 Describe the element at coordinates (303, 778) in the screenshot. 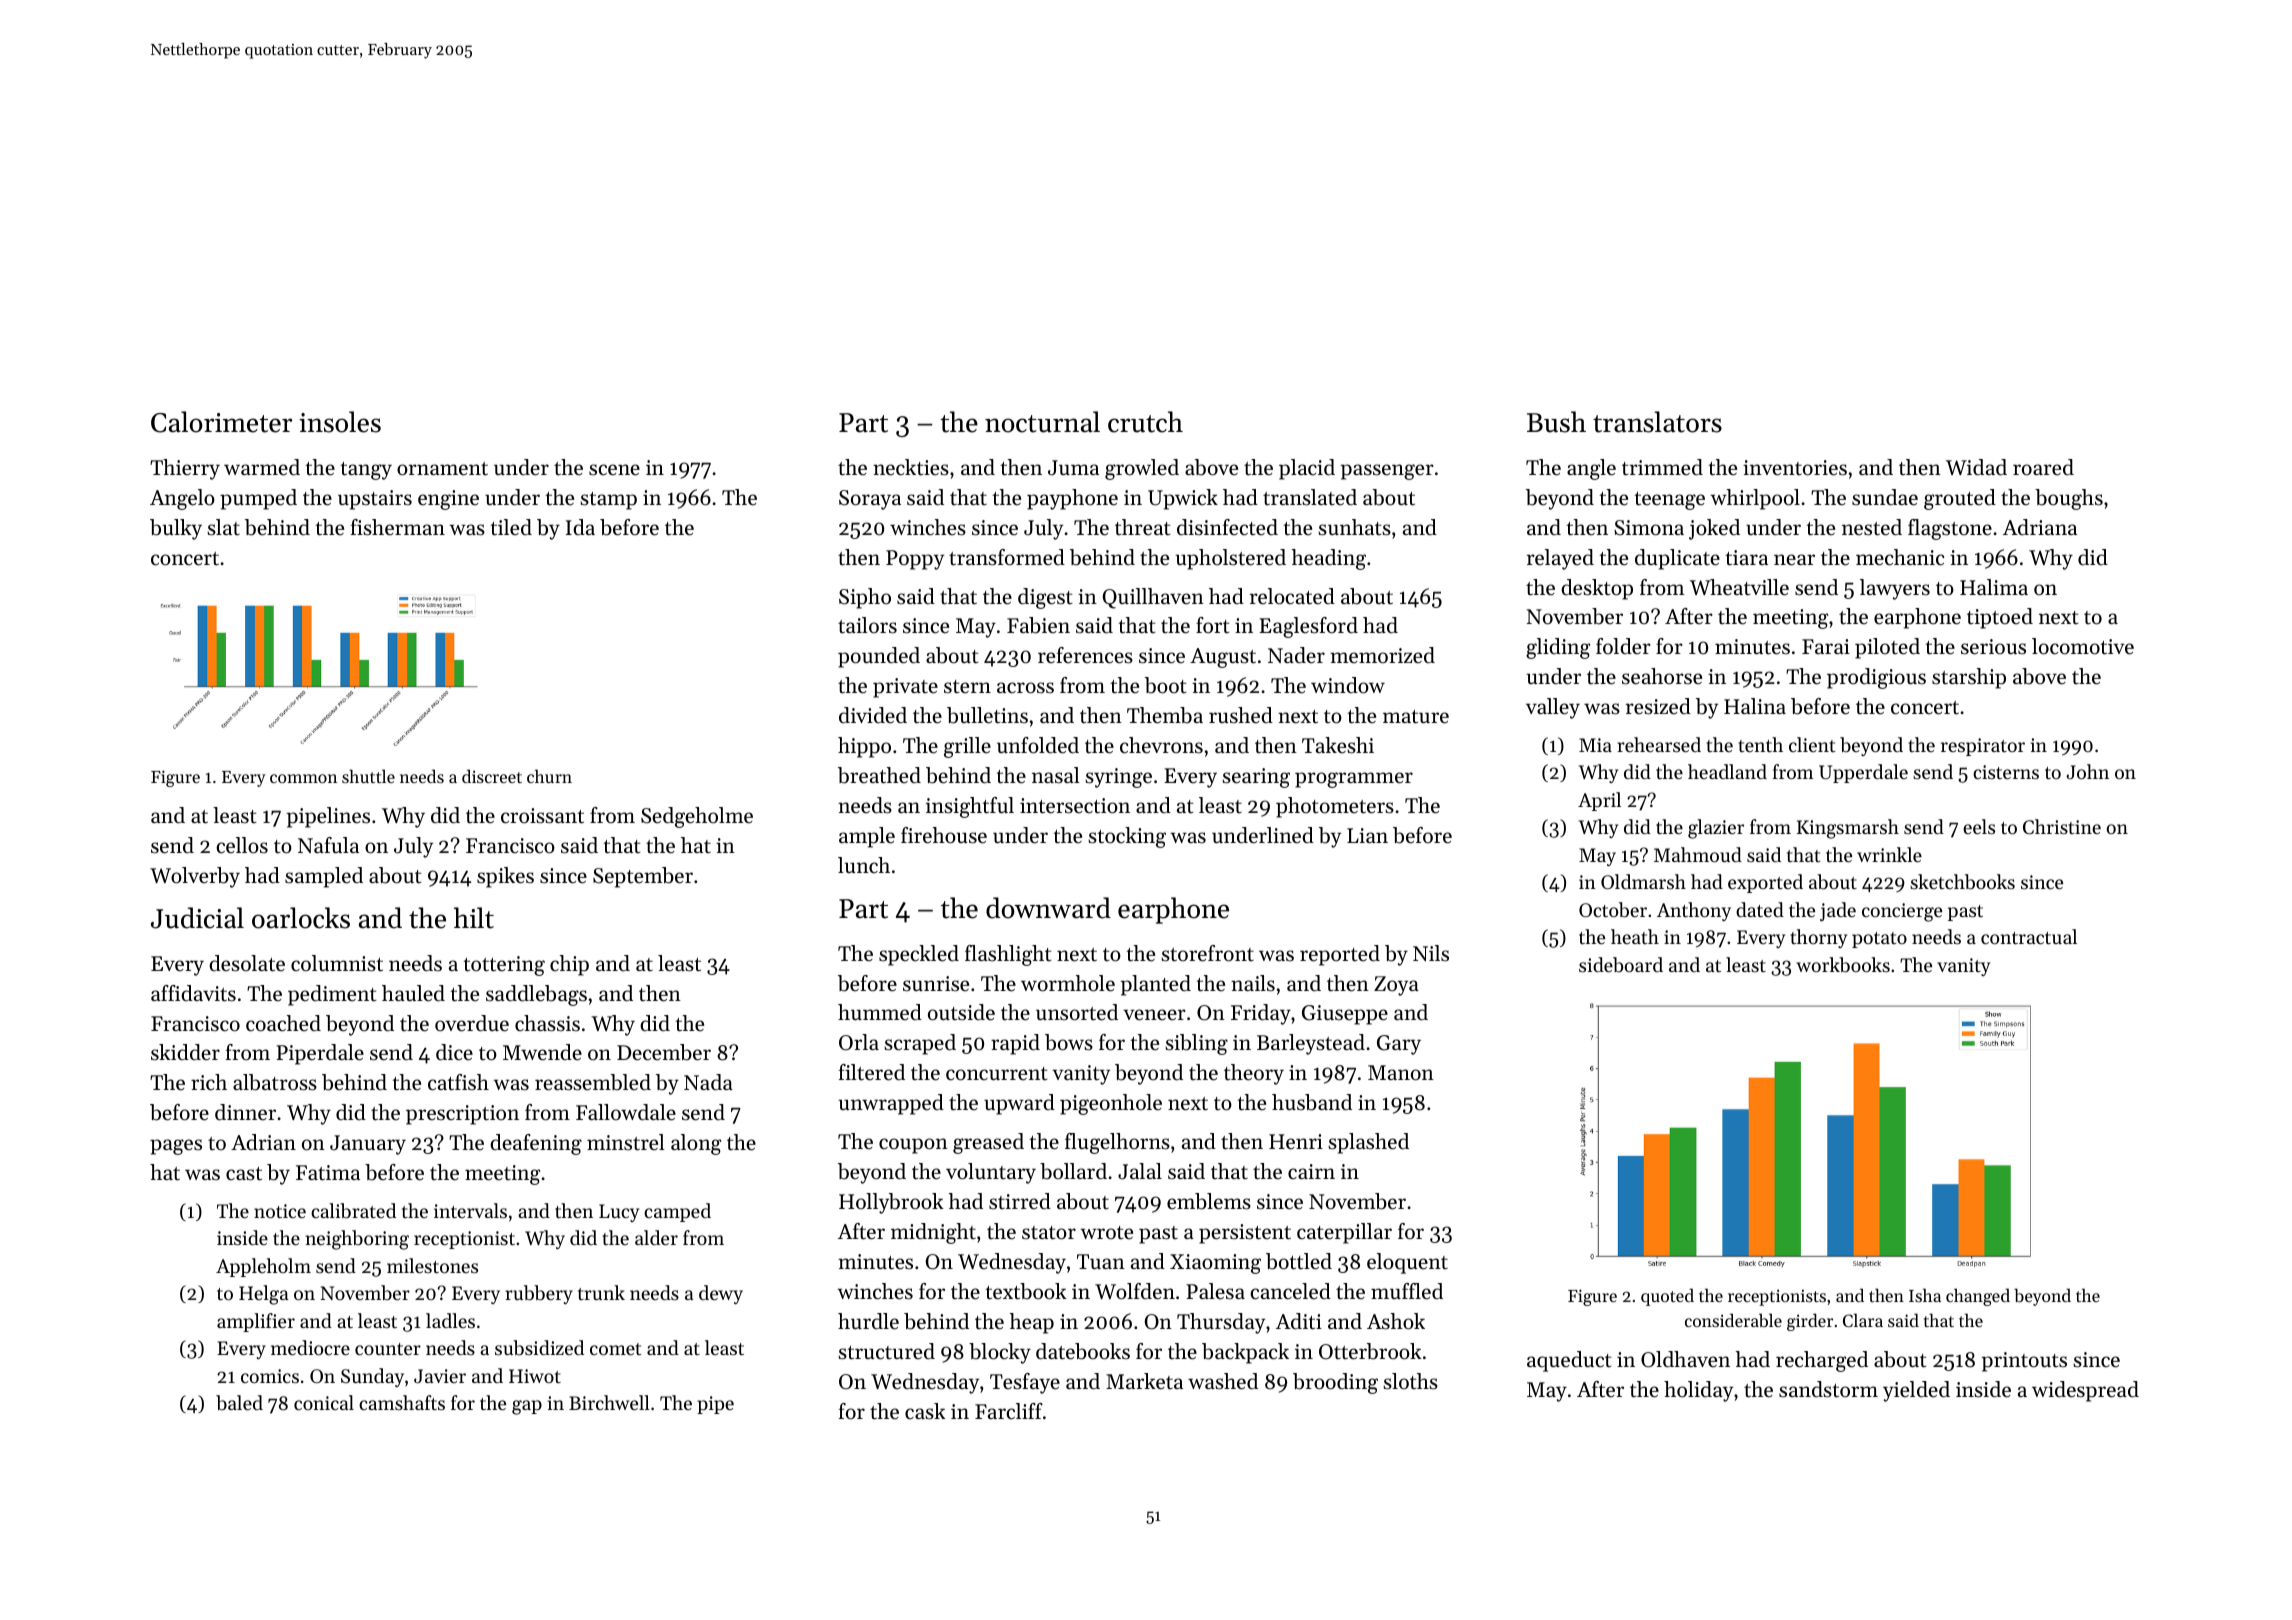

I see `common` at that location.
